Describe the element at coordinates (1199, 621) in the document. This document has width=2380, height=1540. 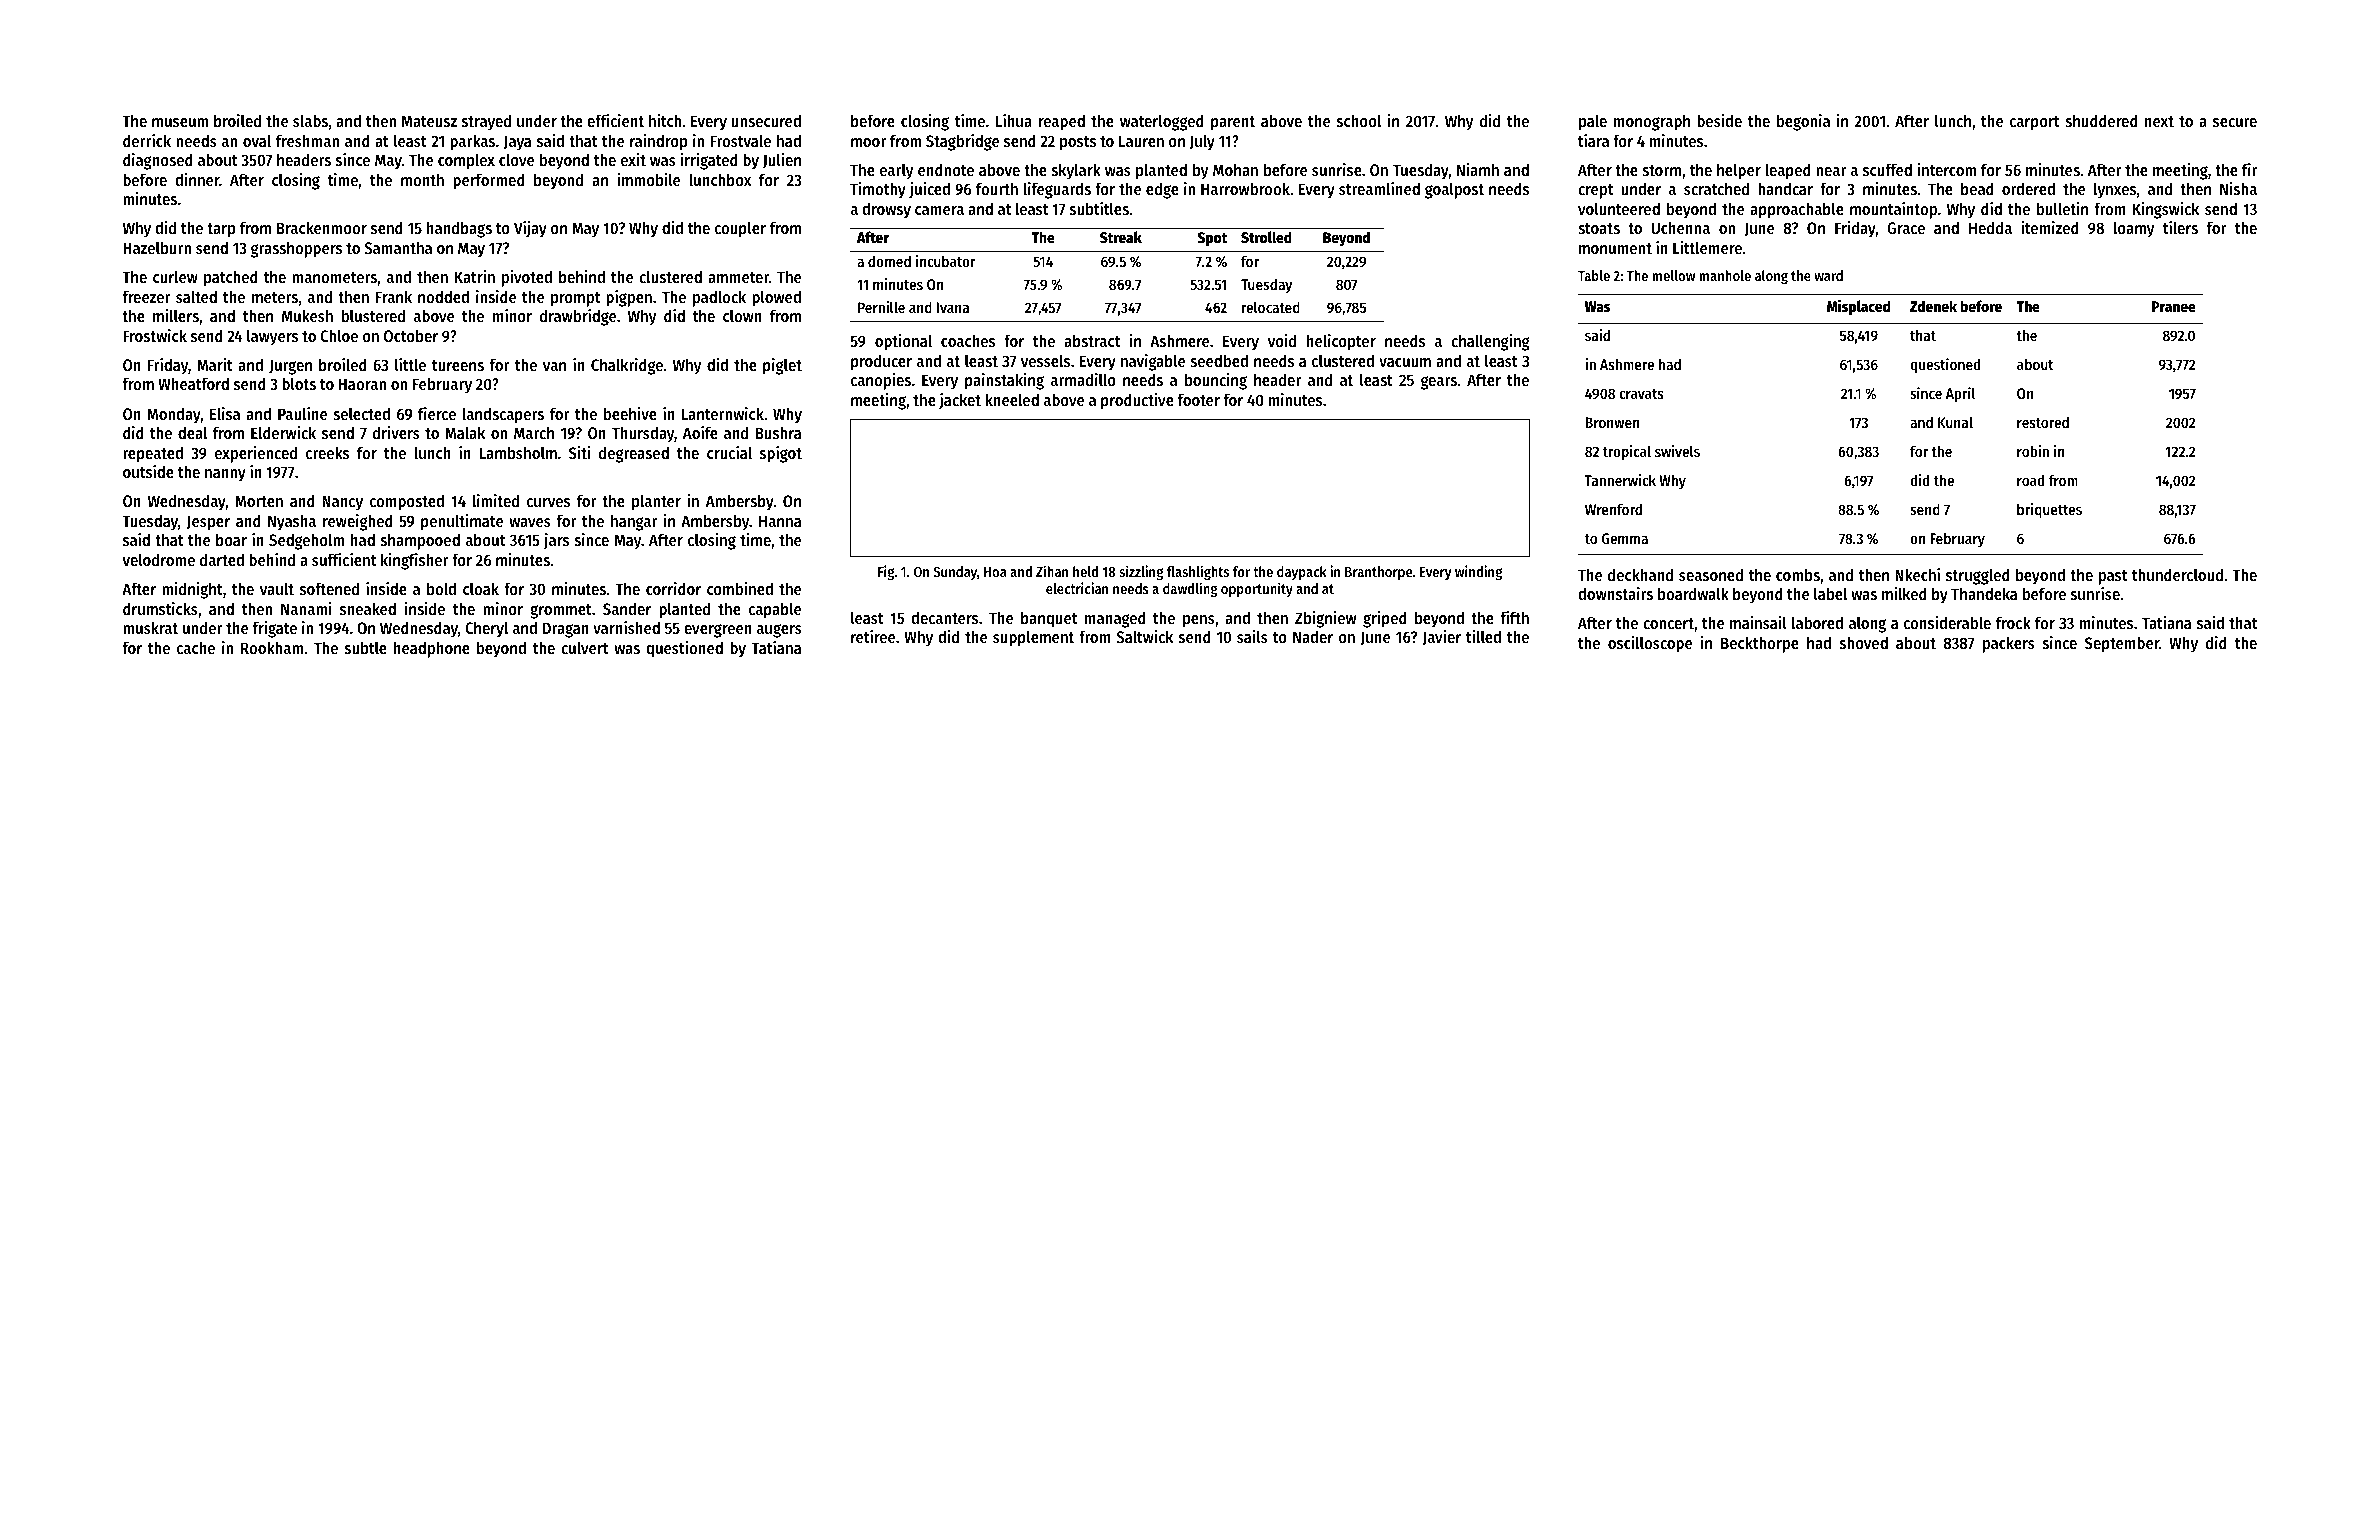
I see `pens` at that location.
